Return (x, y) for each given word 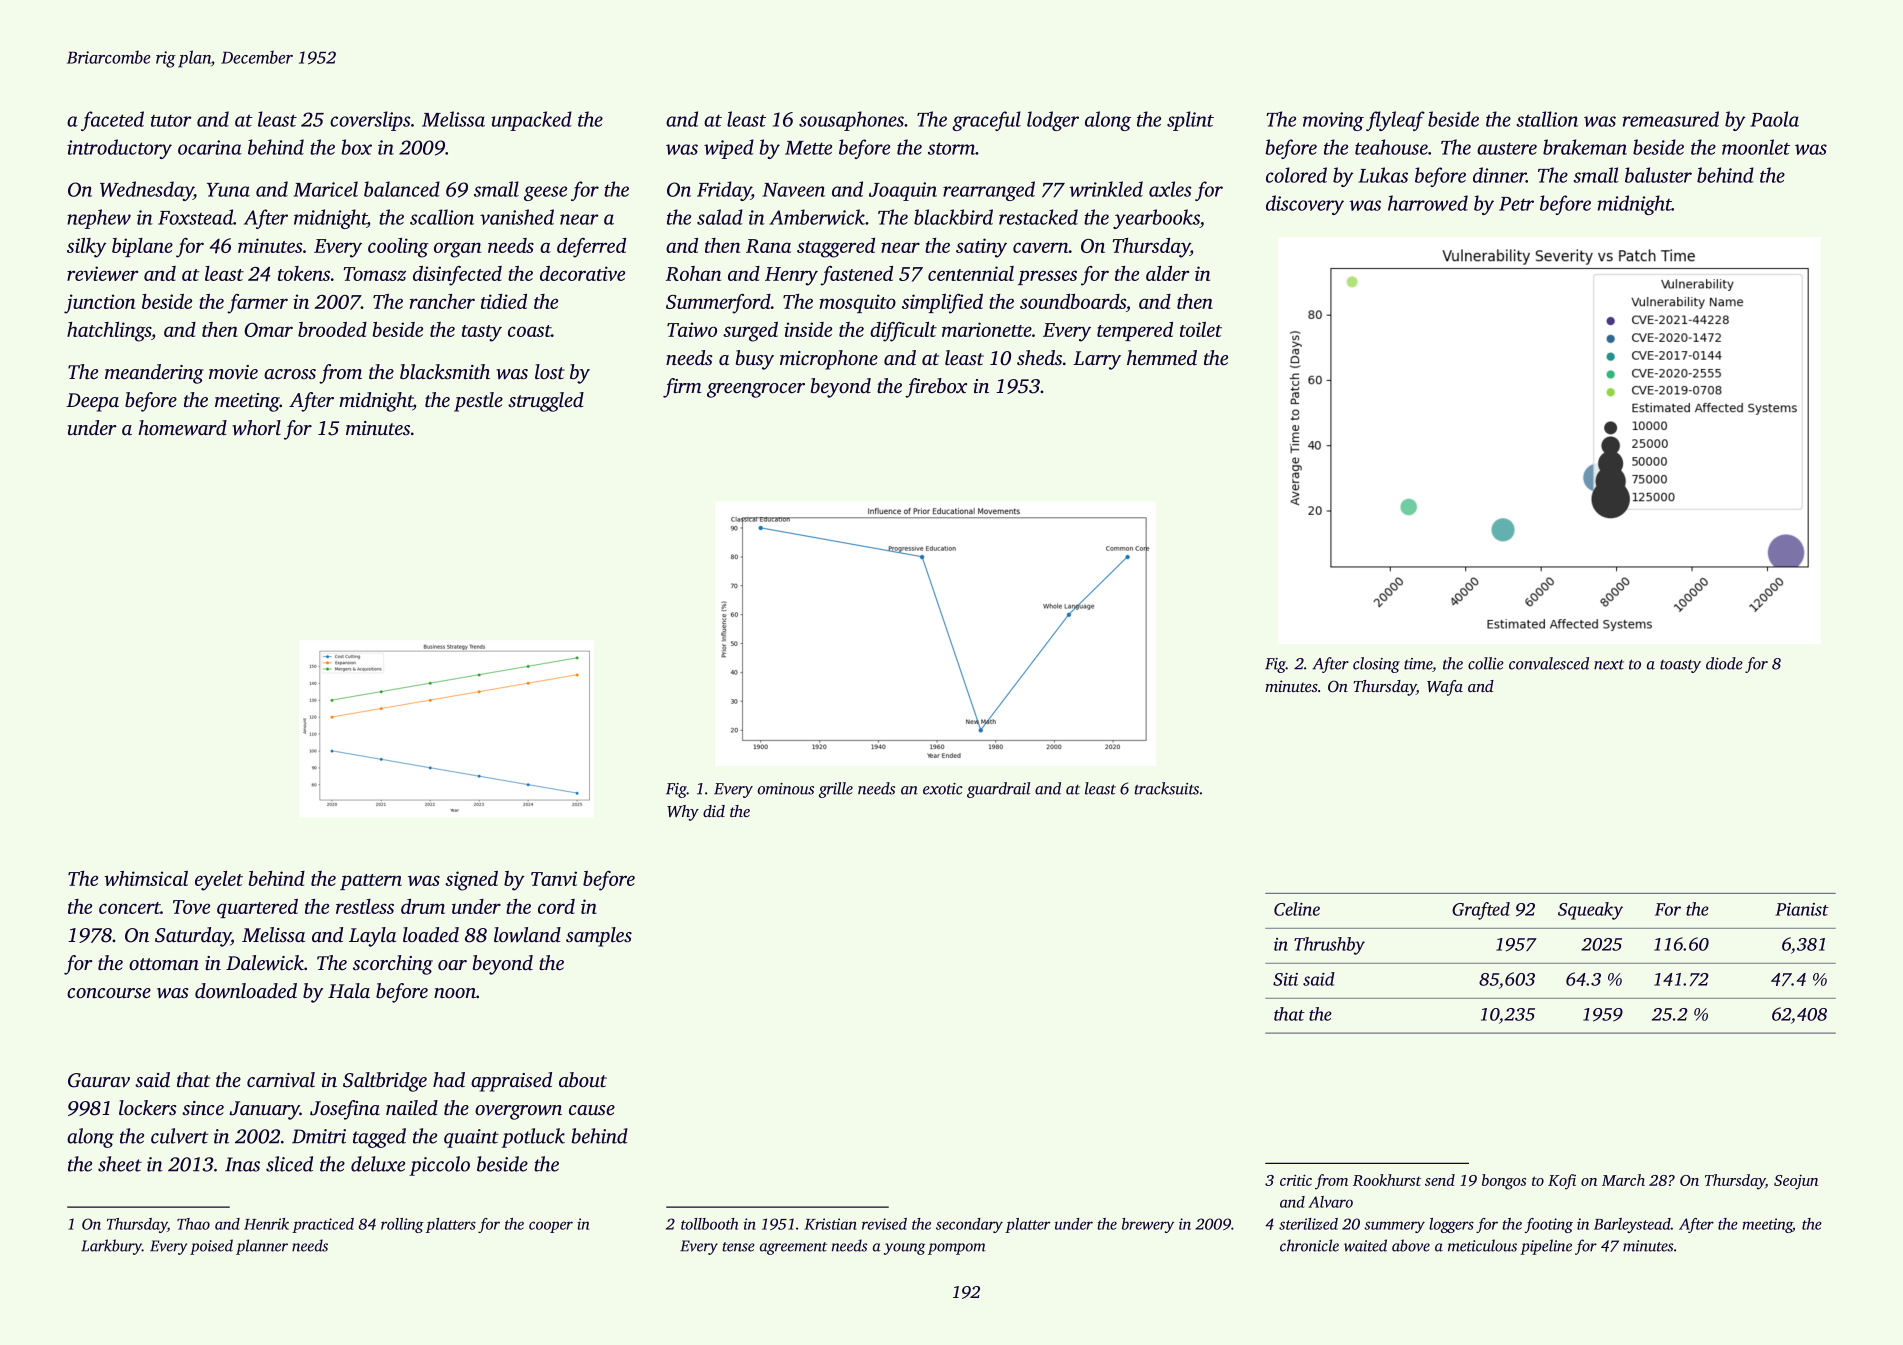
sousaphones (851, 121)
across (290, 374)
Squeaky (1590, 911)
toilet (1201, 329)
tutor (171, 121)
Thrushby (1329, 946)
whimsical (146, 878)
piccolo (439, 1166)
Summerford (718, 304)
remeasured (1671, 119)
